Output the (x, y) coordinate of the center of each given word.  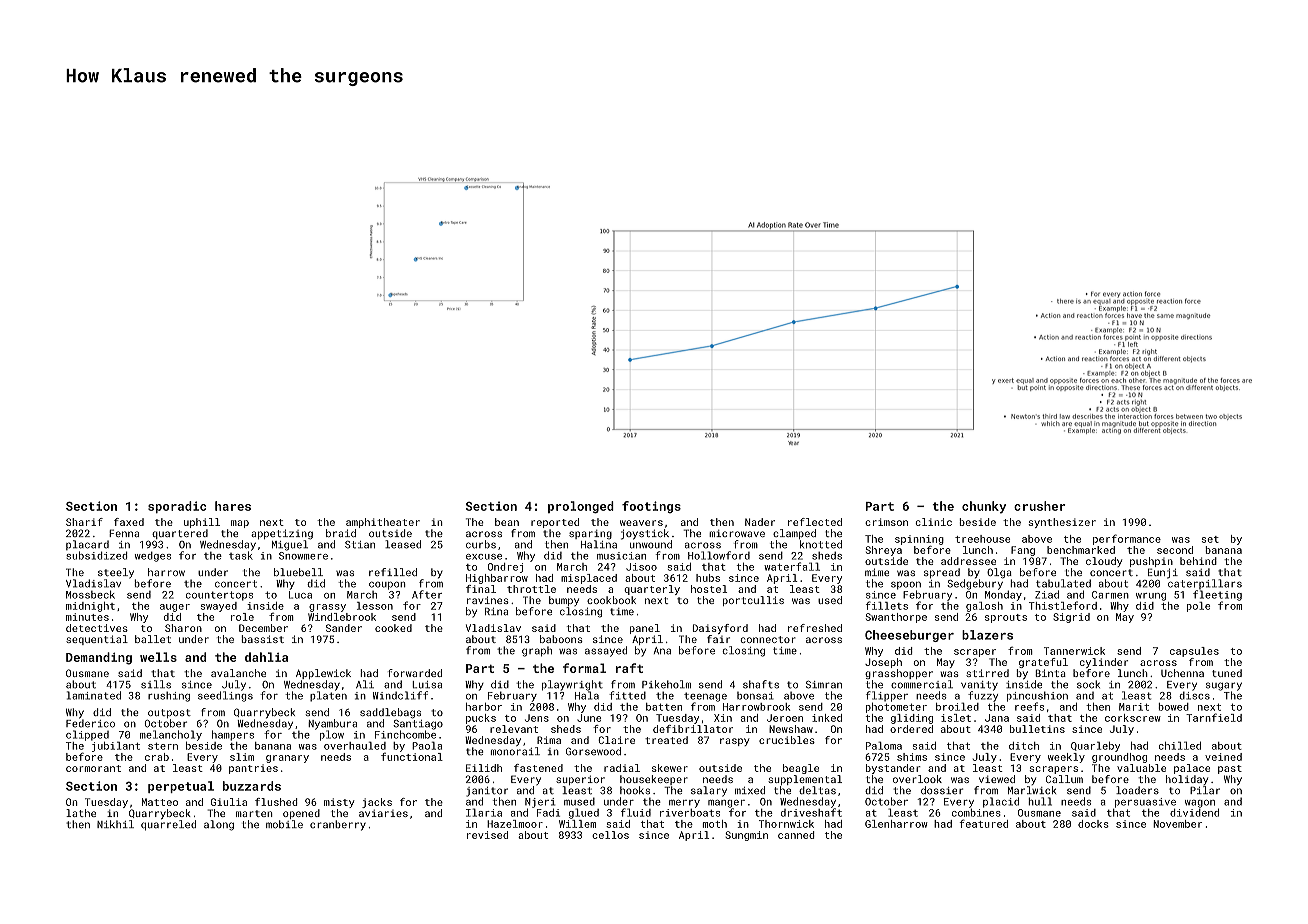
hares (233, 506)
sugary (1224, 686)
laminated (94, 695)
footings (651, 507)
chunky (984, 507)
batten (664, 707)
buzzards (252, 786)
